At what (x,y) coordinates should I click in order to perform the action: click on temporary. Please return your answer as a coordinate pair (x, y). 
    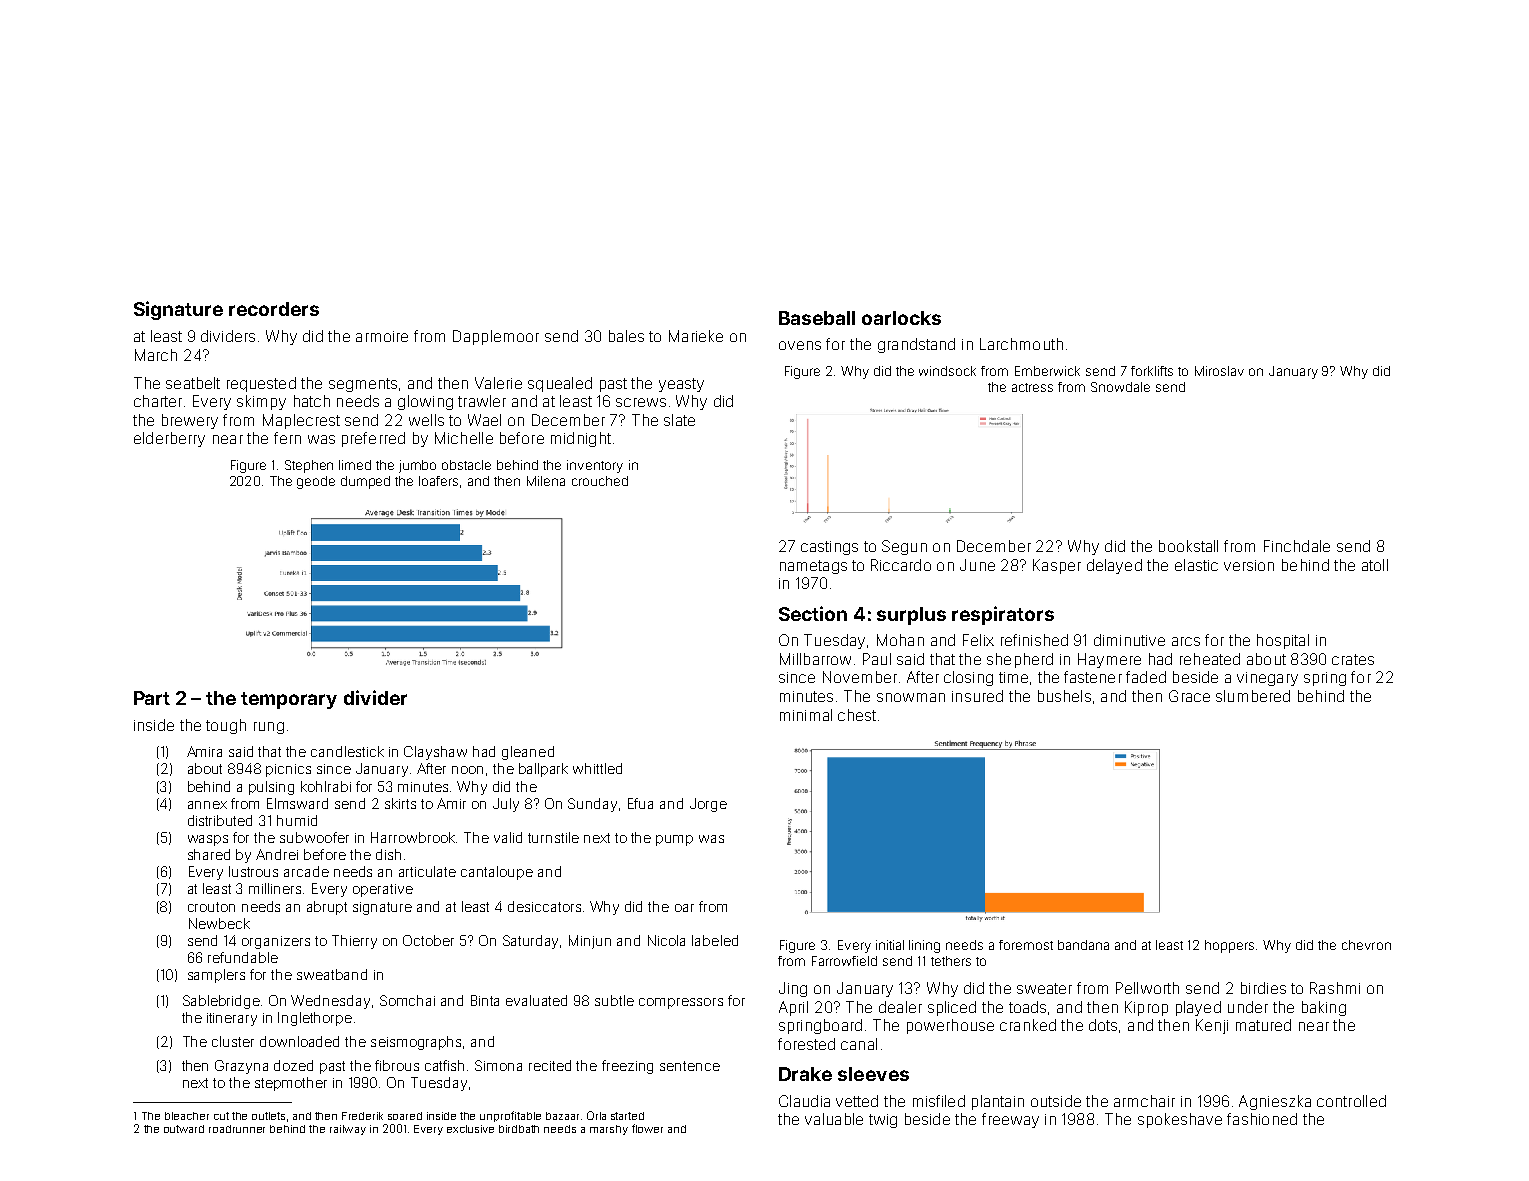
    Looking at the image, I should click on (289, 700).
